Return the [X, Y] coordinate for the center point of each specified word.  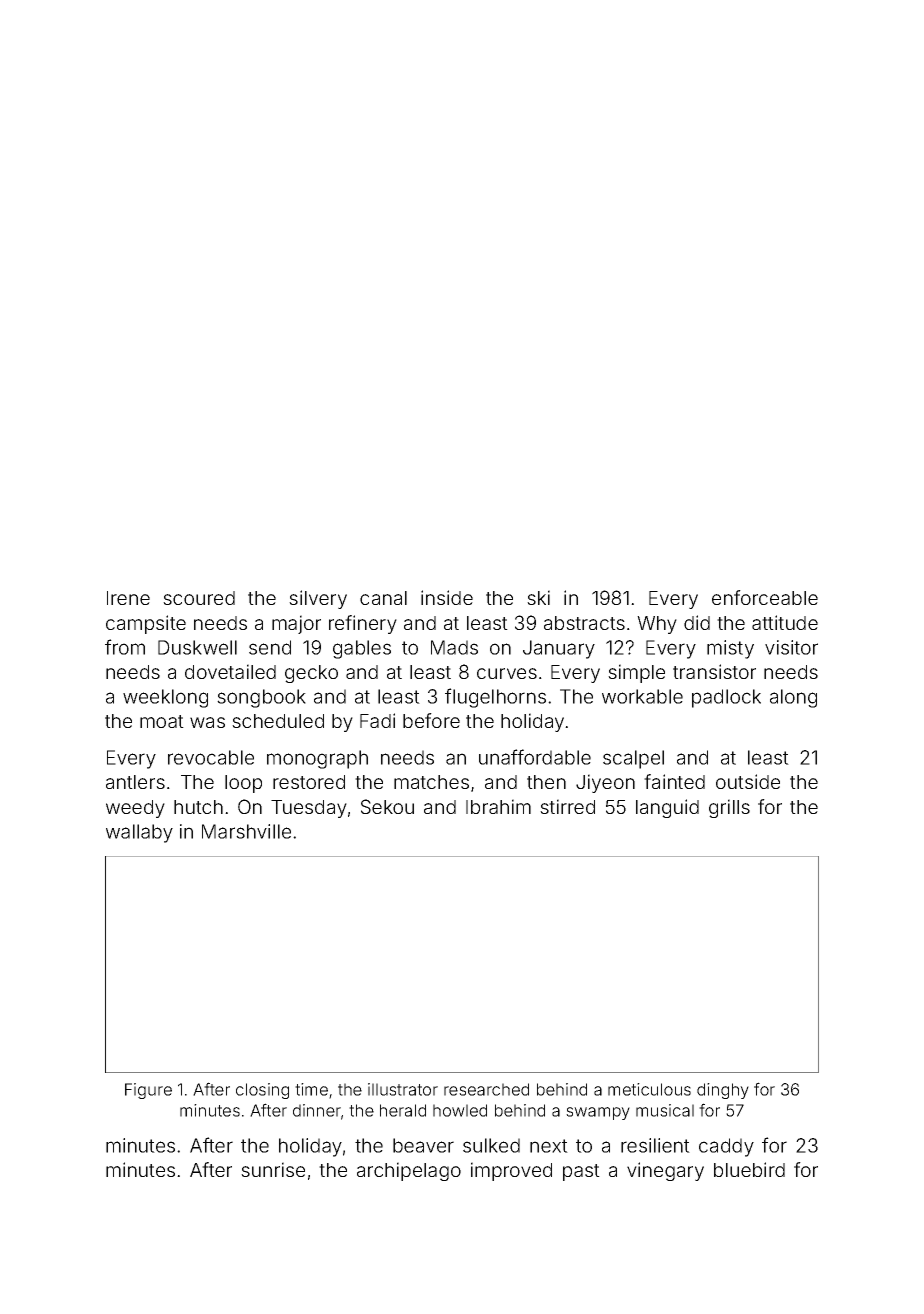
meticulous [649, 1089]
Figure [148, 1091]
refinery [363, 624]
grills [729, 808]
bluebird [749, 1169]
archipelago [409, 1171]
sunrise [273, 1169]
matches [431, 782]
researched [486, 1089]
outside [748, 781]
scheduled [278, 721]
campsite [146, 624]
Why [657, 625]
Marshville [246, 831]
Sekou [387, 806]
